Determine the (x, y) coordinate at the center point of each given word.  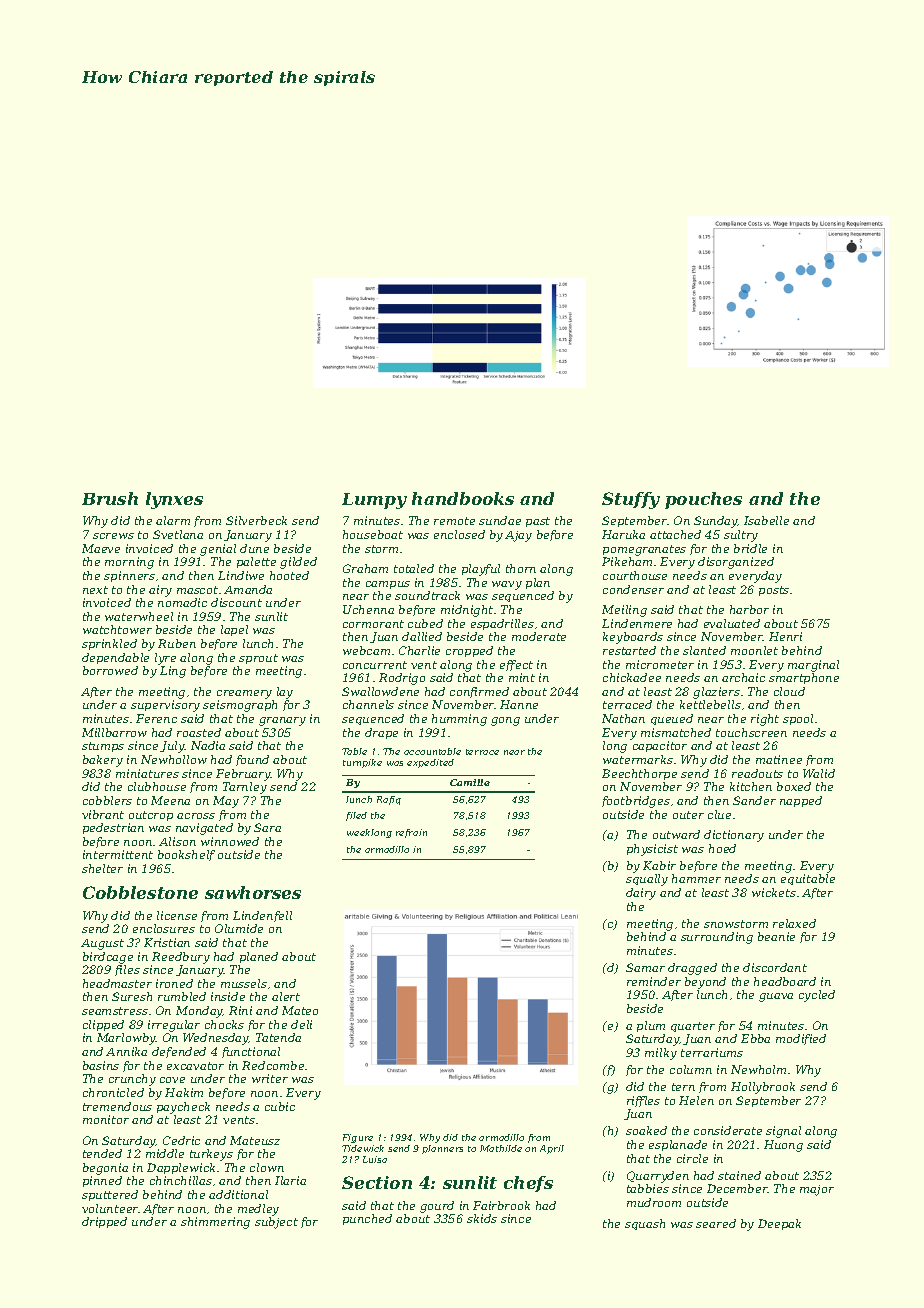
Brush (110, 498)
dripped (104, 1222)
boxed (794, 786)
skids (482, 1218)
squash (645, 1224)
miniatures (147, 773)
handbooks (463, 498)
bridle (750, 548)
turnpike (362, 763)
